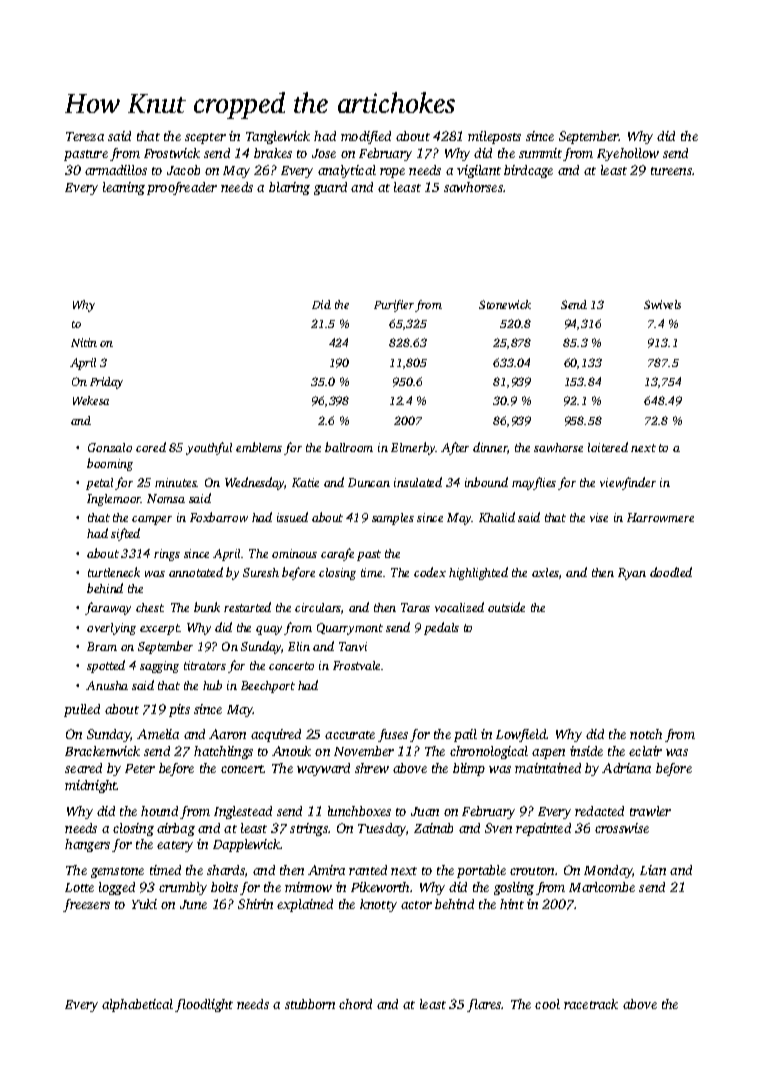 The height and width of the screenshot is (1084, 764). What do you see at coordinates (175, 846) in the screenshot?
I see `eatery` at bounding box center [175, 846].
